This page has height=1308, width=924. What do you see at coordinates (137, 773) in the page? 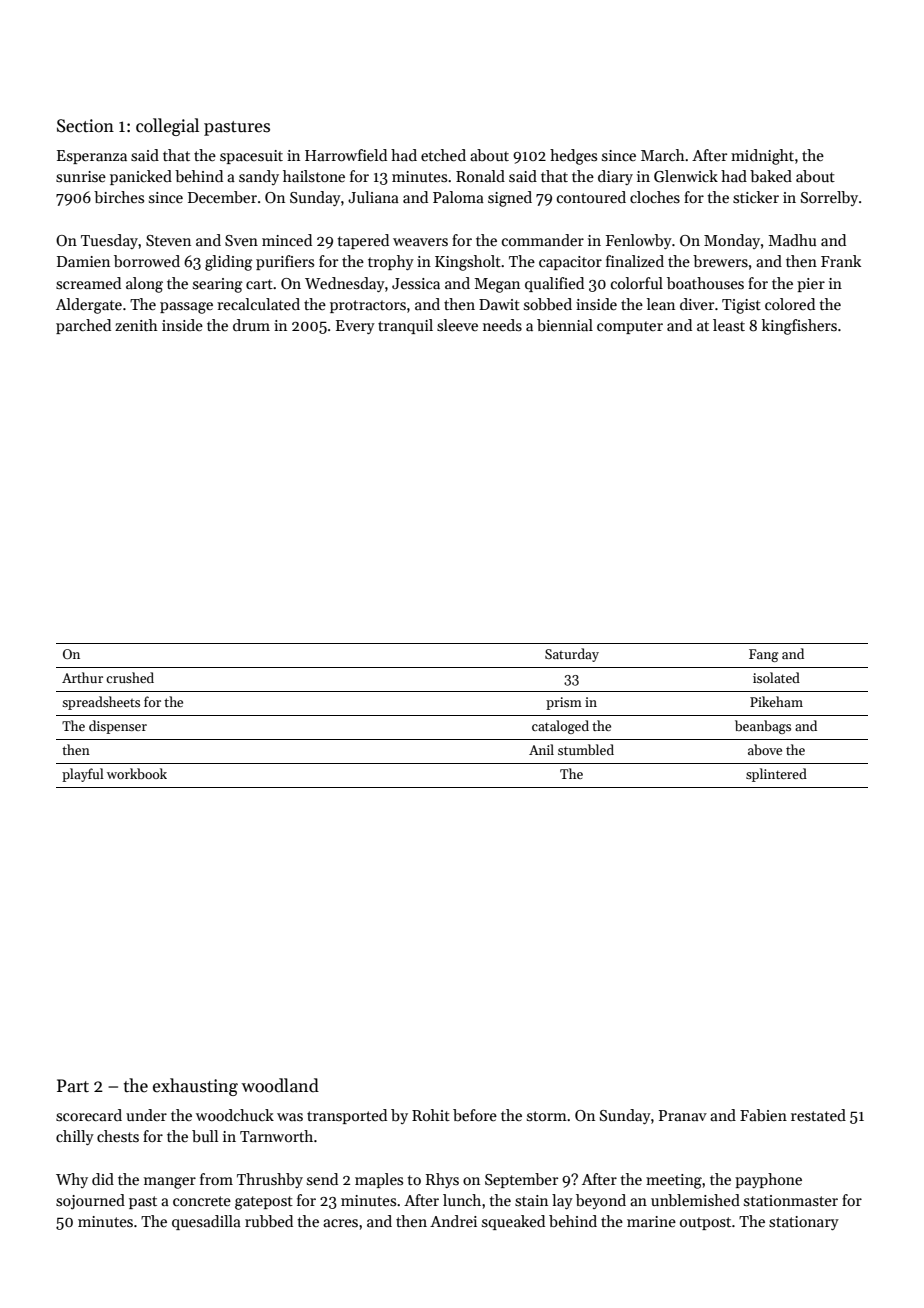
I see `workbook` at bounding box center [137, 773].
